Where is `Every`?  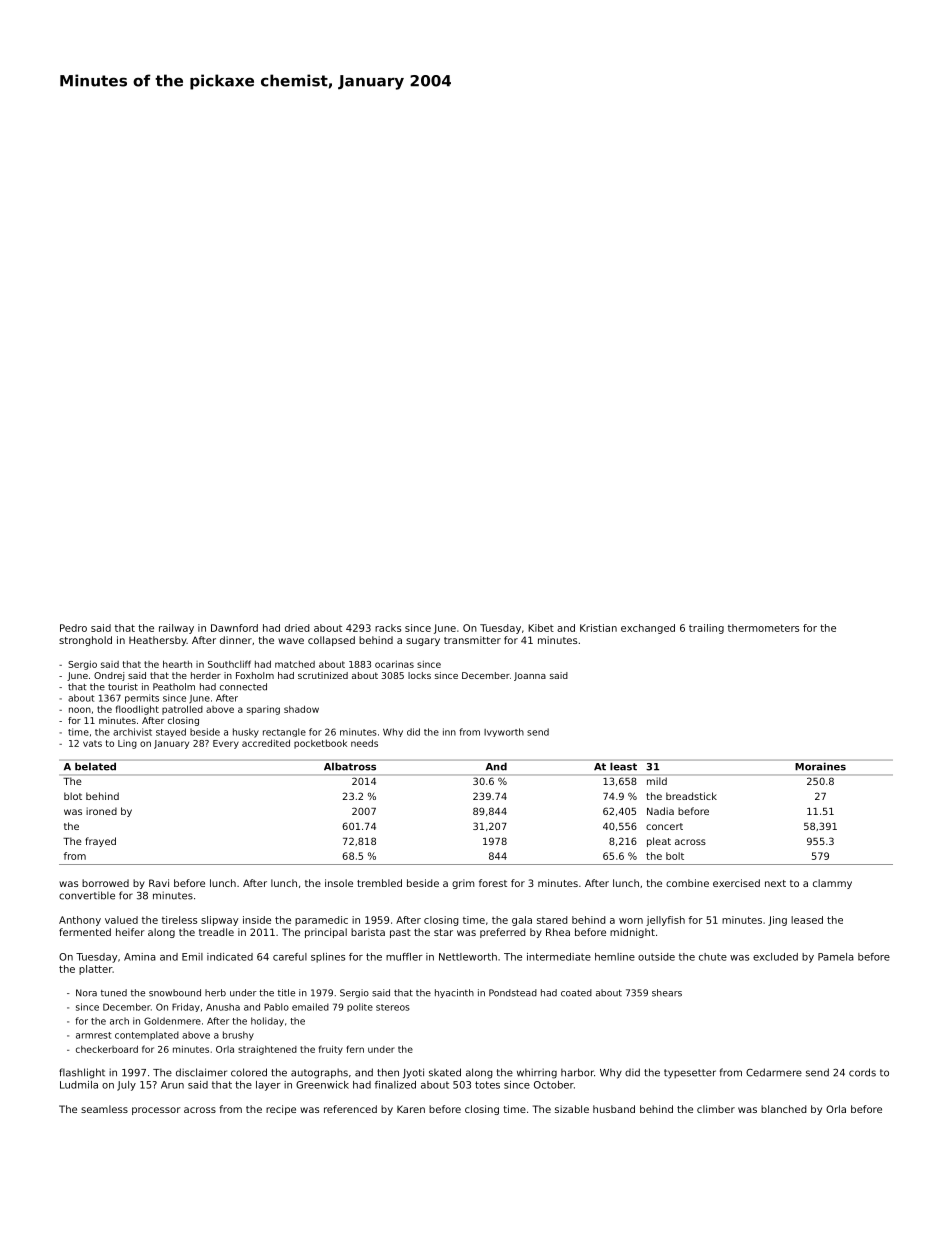
Every is located at coordinates (226, 744).
